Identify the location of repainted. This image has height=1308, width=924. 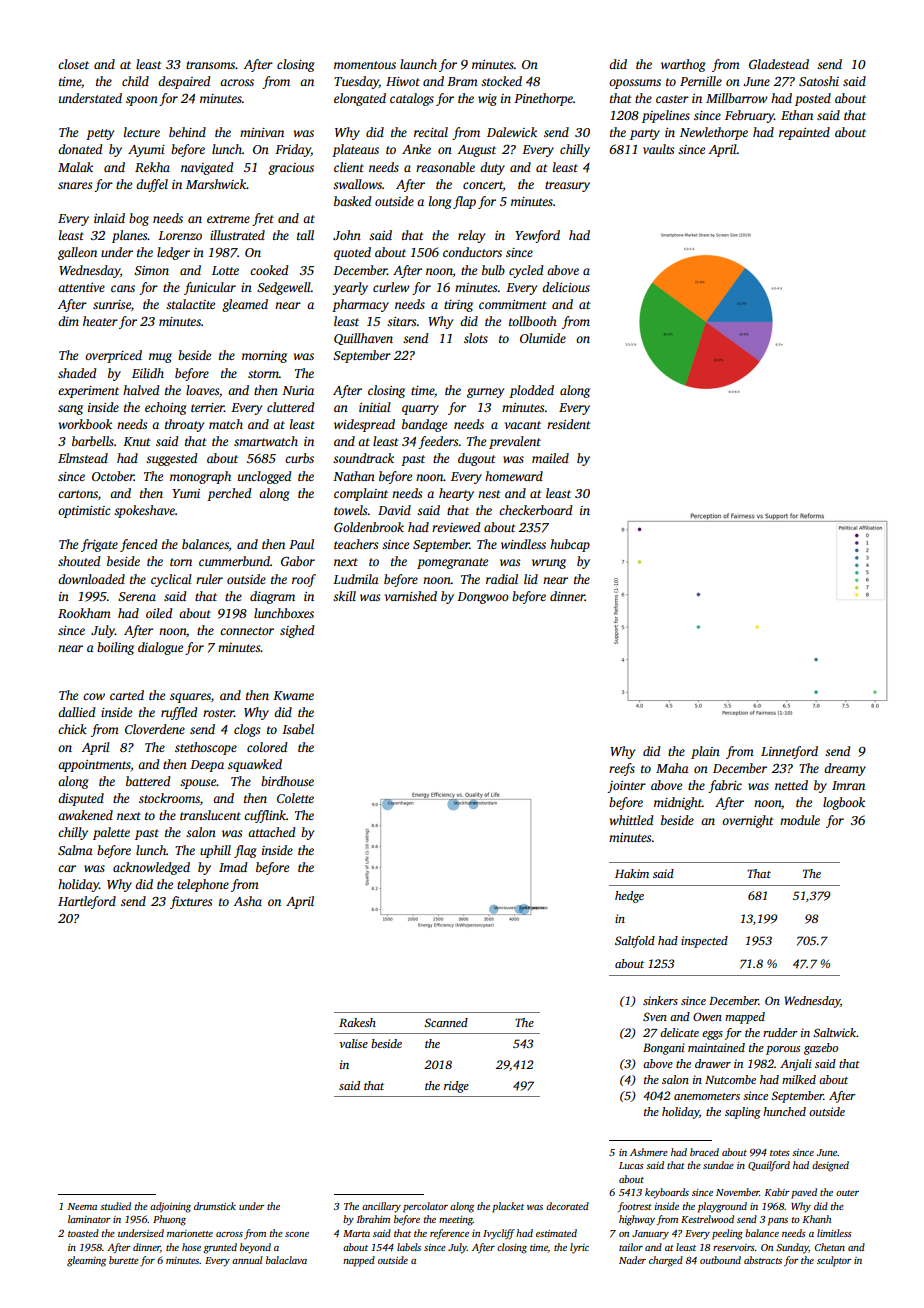
(804, 133).
